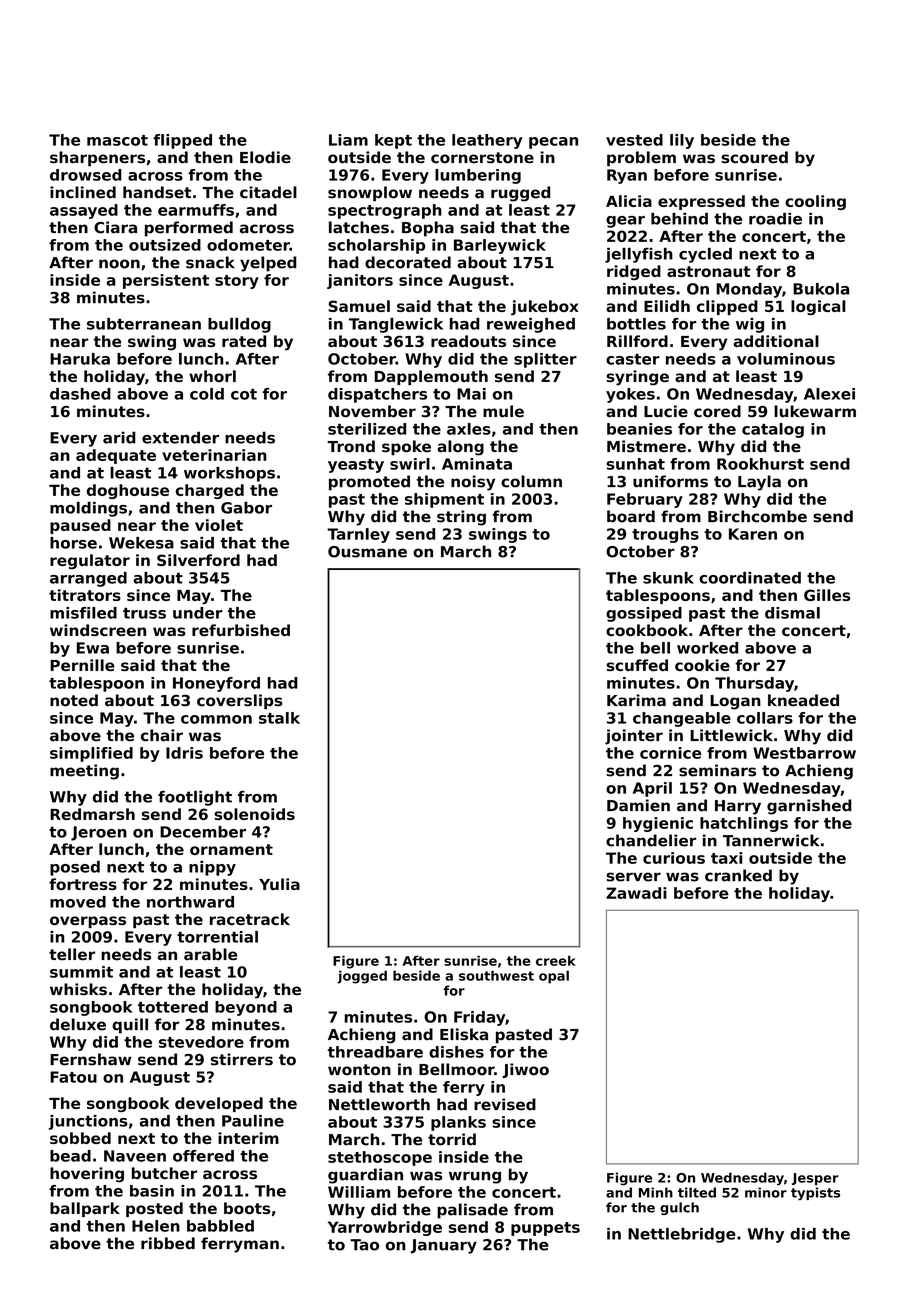  What do you see at coordinates (182, 141) in the page?
I see `flipped` at bounding box center [182, 141].
